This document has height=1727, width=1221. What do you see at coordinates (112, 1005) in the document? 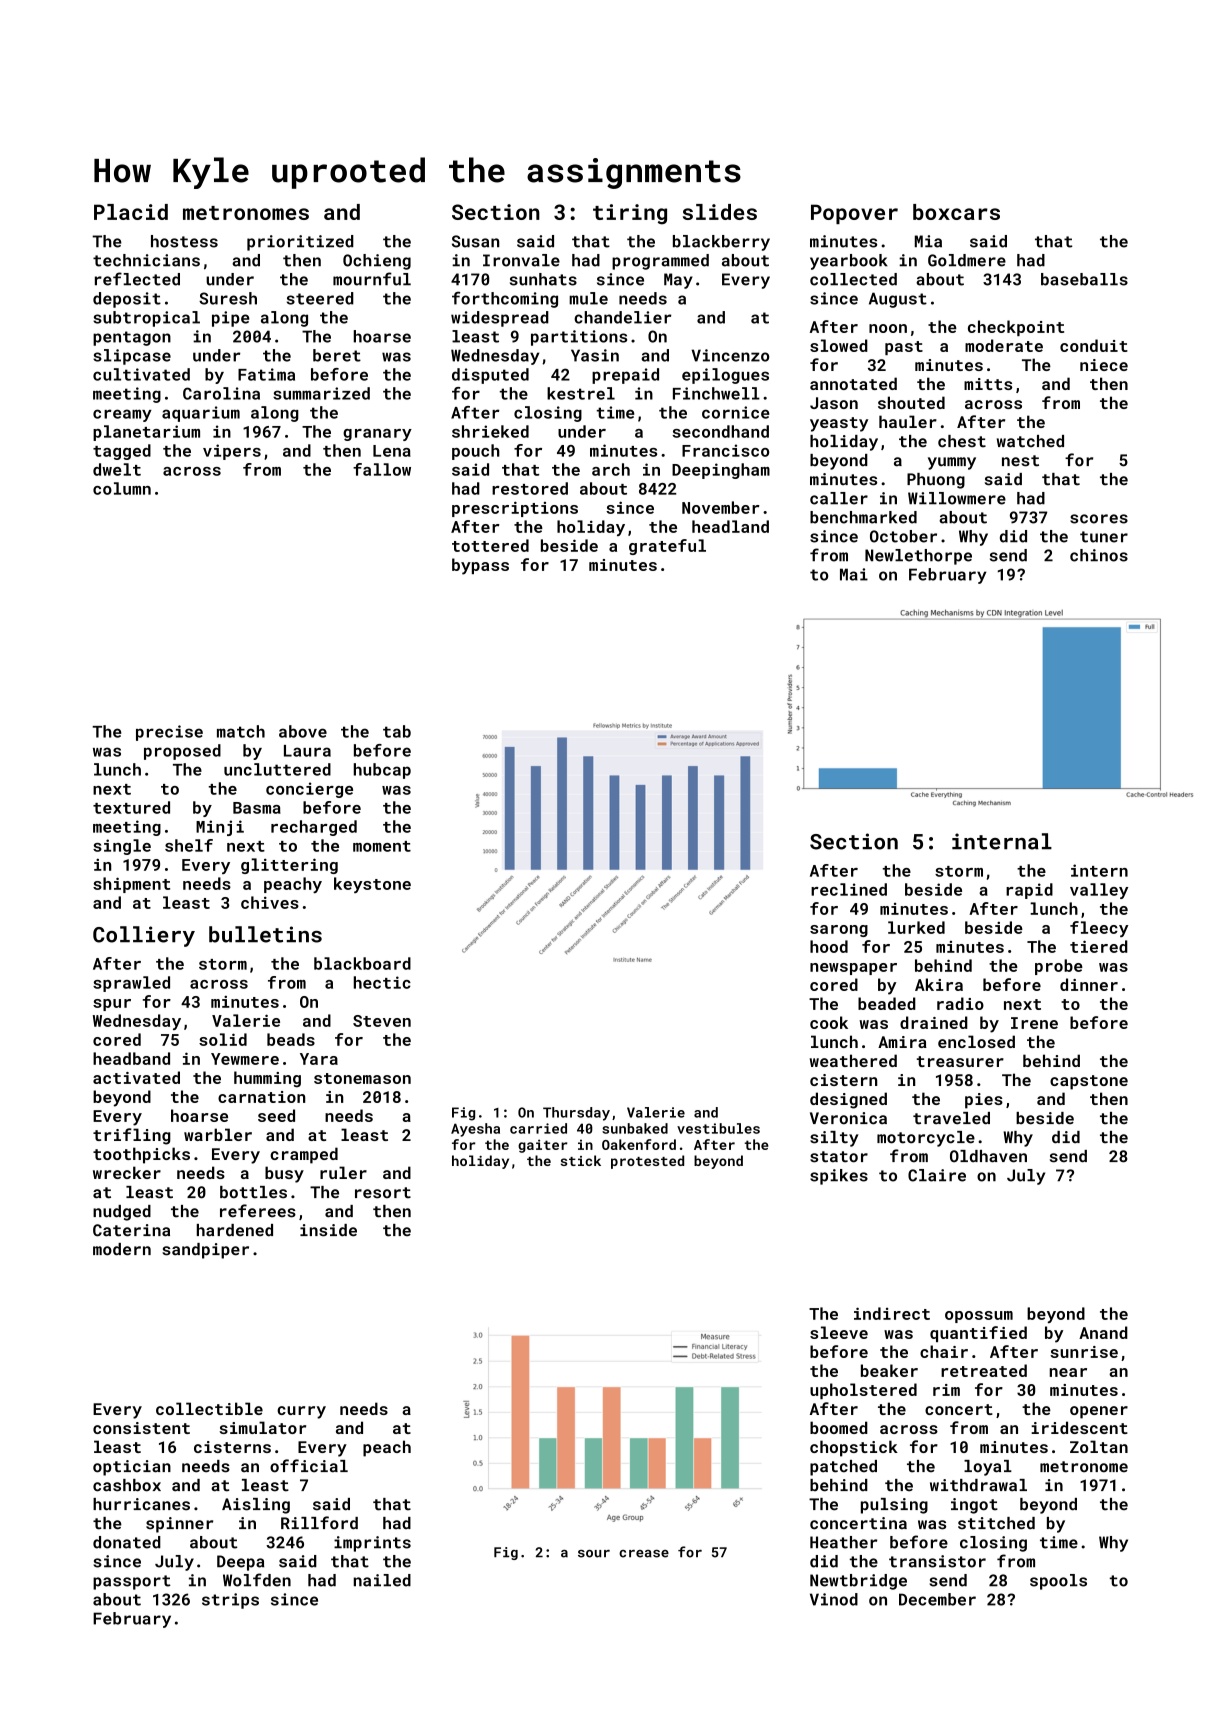
I see `spur` at bounding box center [112, 1005].
